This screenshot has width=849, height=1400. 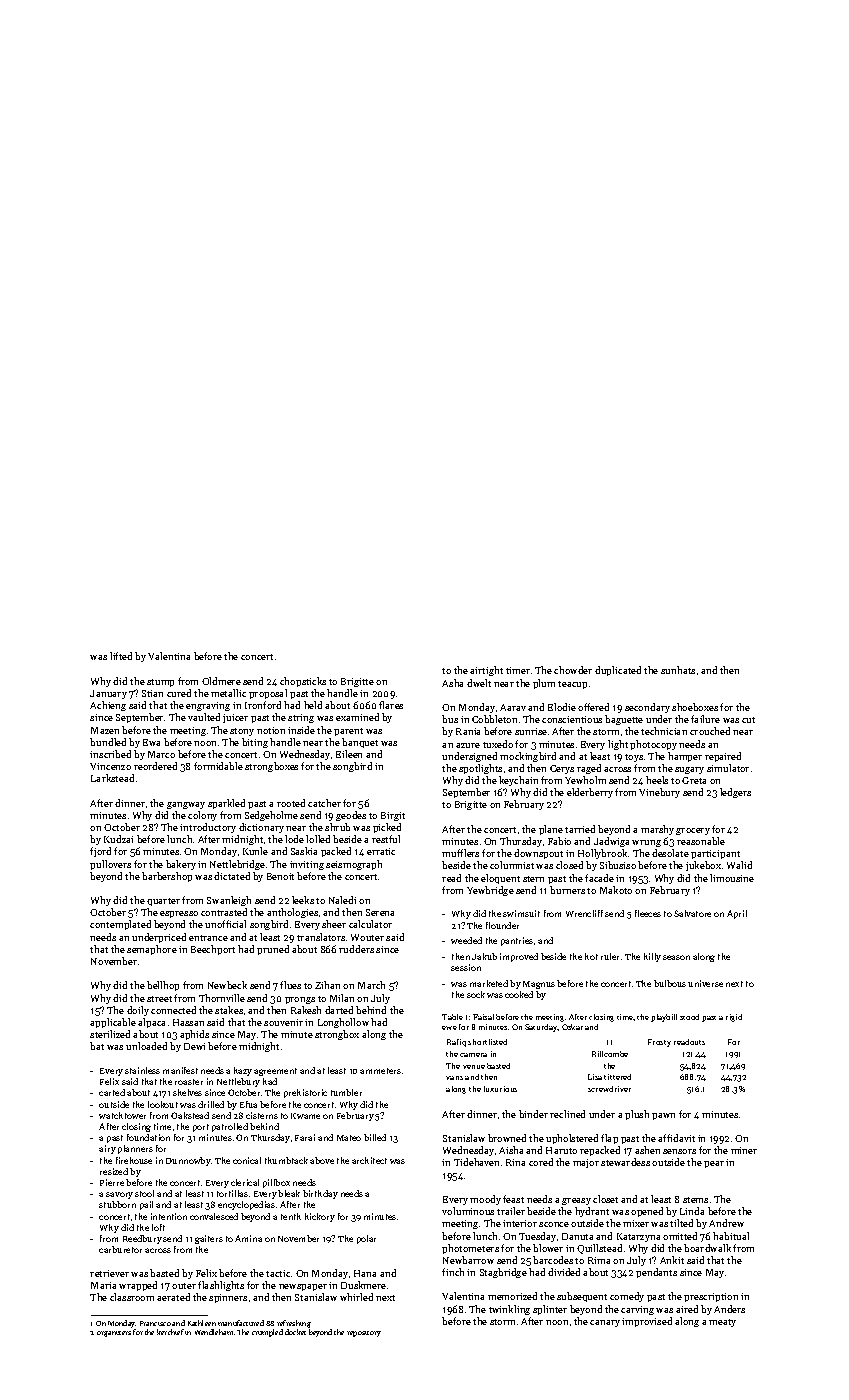 What do you see at coordinates (295, 1332) in the screenshot?
I see `docket` at bounding box center [295, 1332].
